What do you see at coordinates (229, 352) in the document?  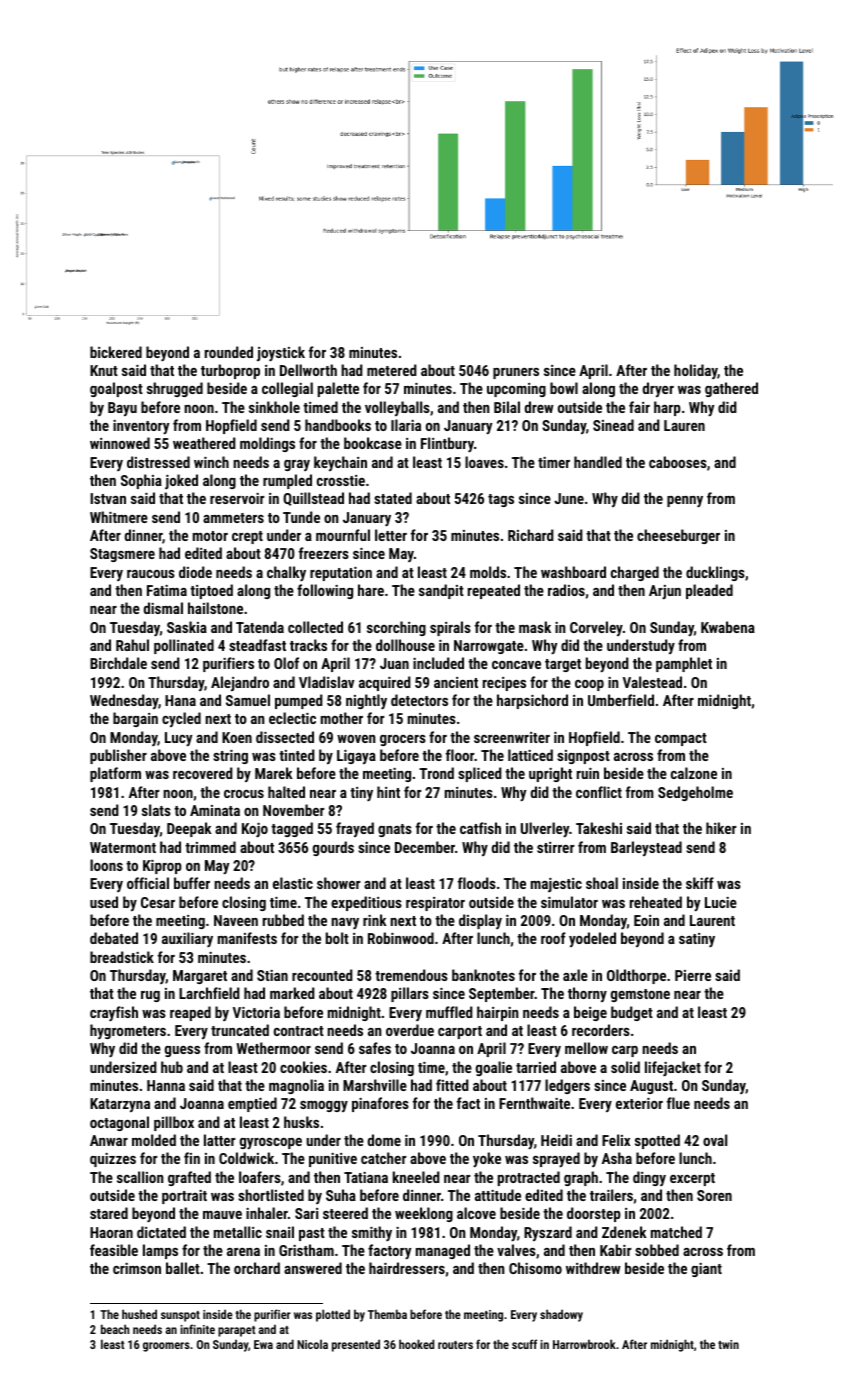 I see `rounded` at bounding box center [229, 352].
